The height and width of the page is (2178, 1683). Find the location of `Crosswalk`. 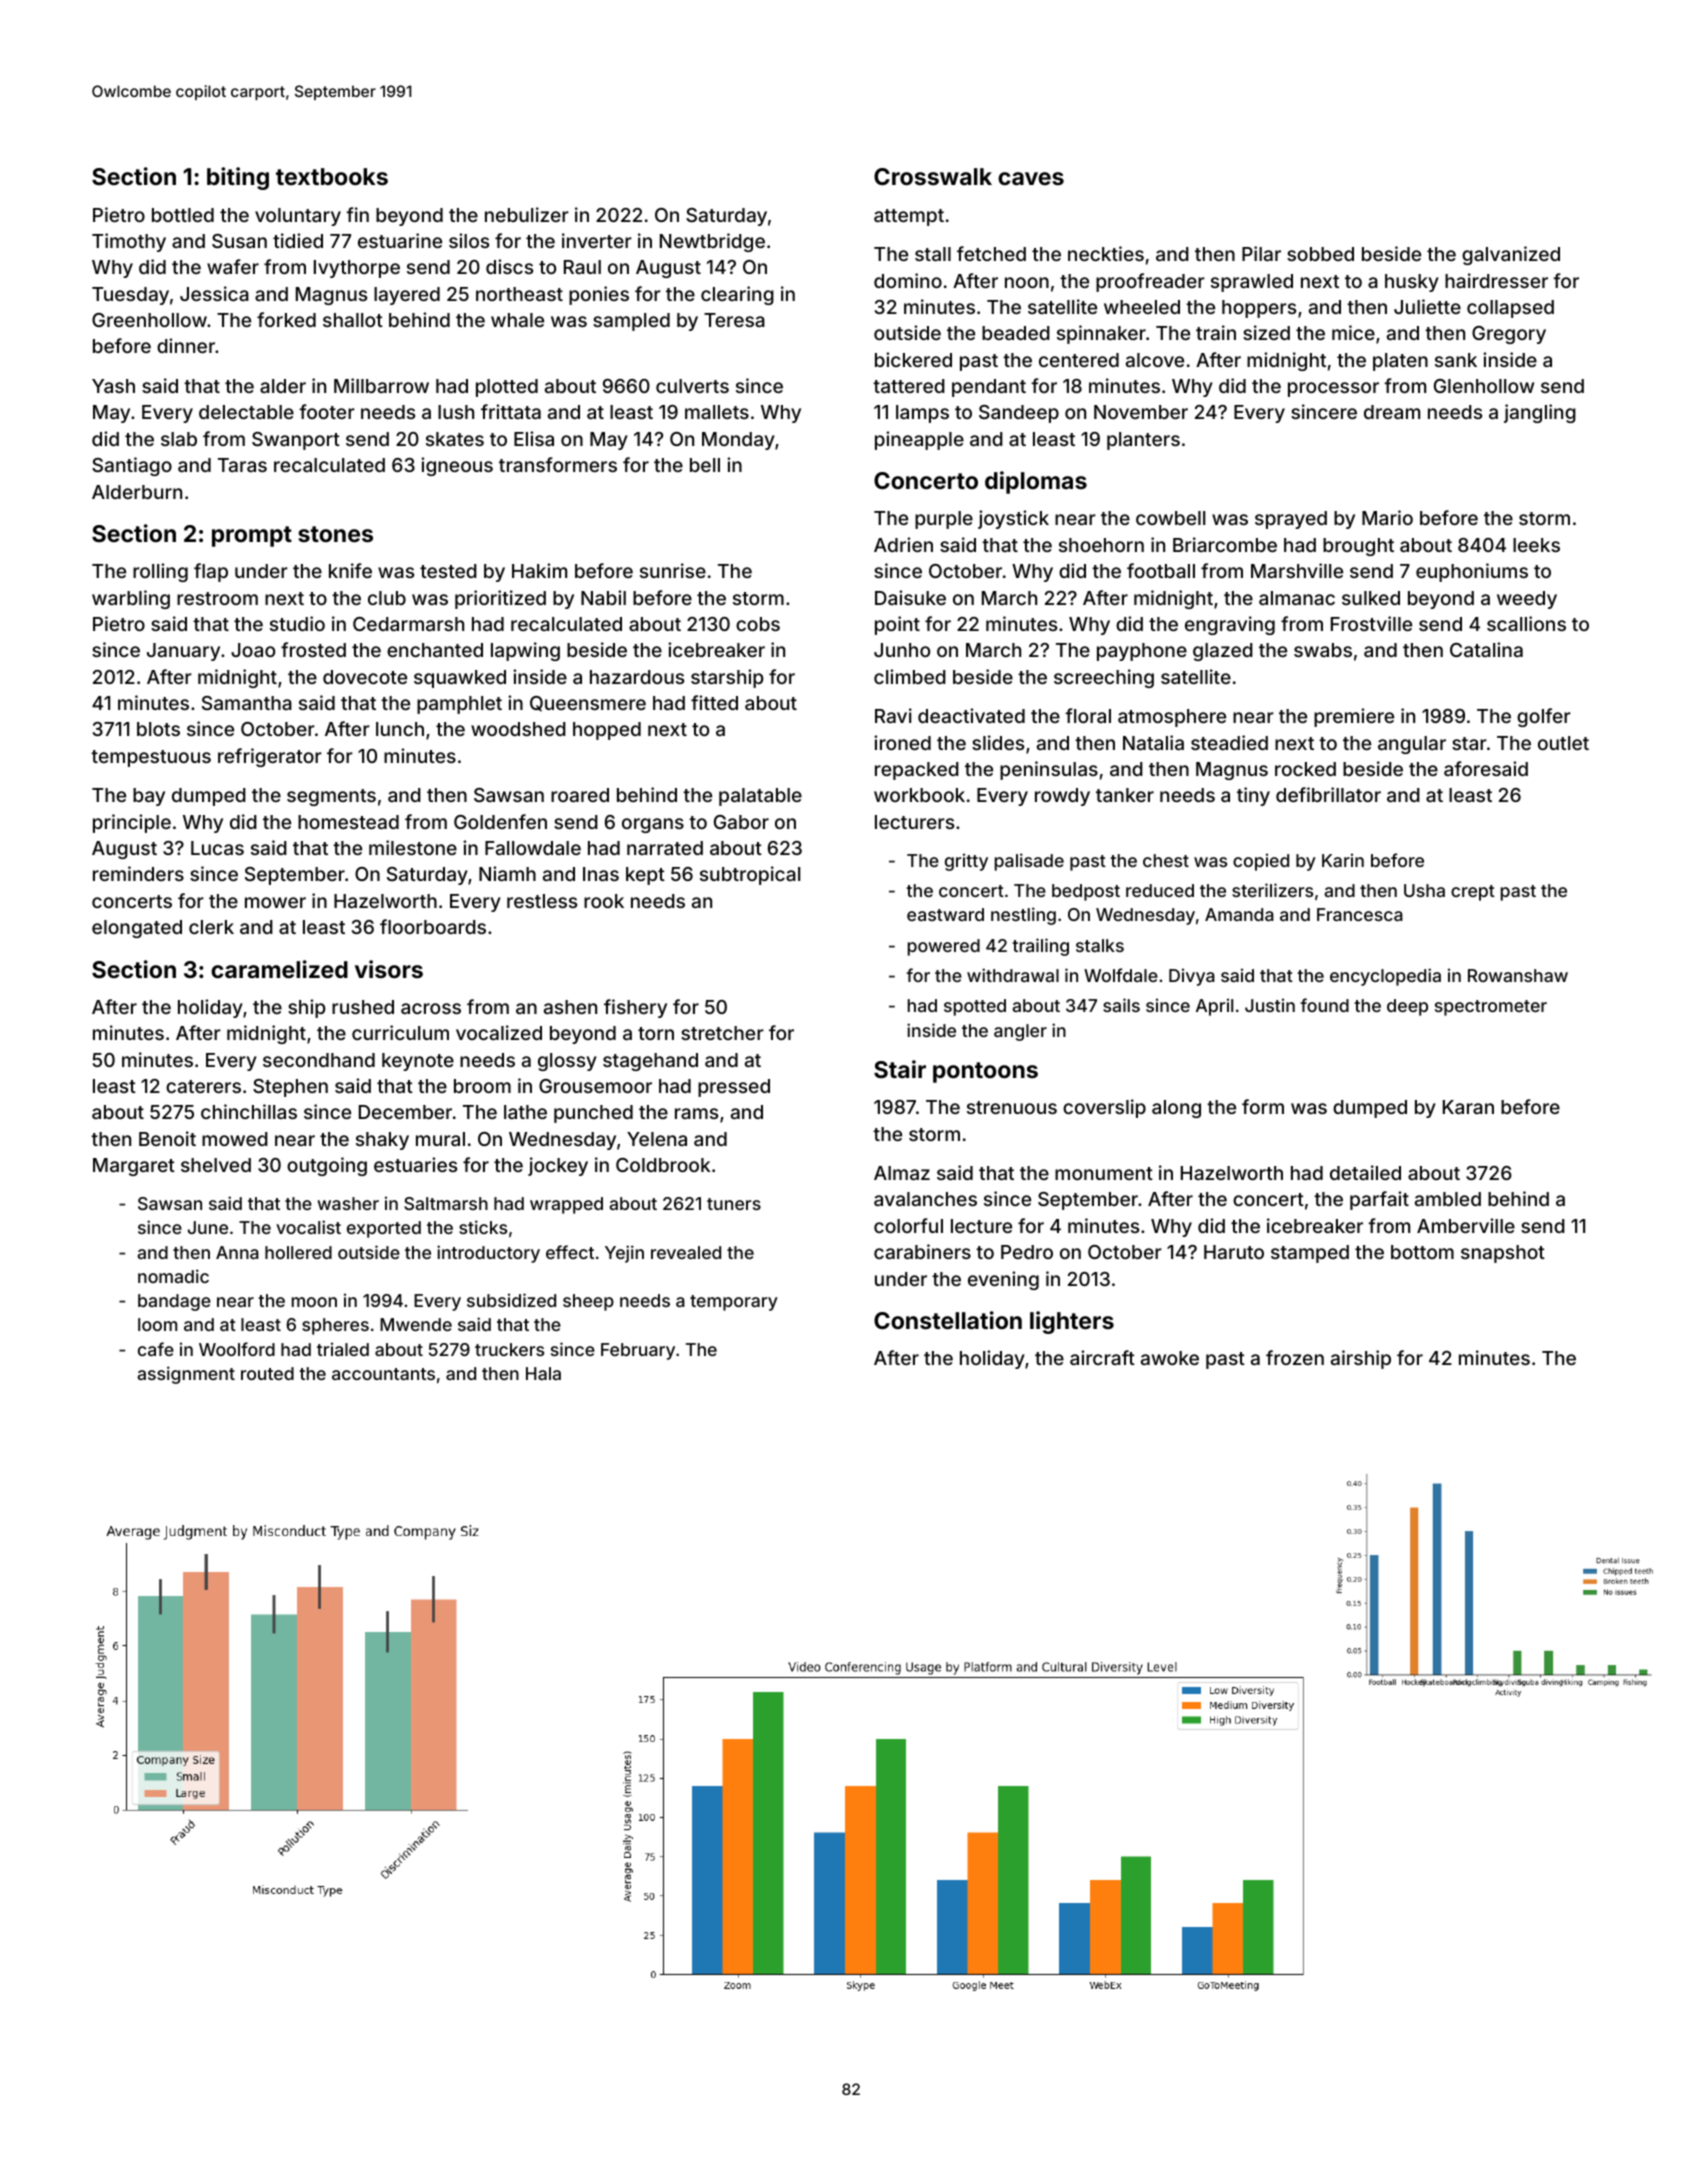

Crosswalk is located at coordinates (933, 176).
